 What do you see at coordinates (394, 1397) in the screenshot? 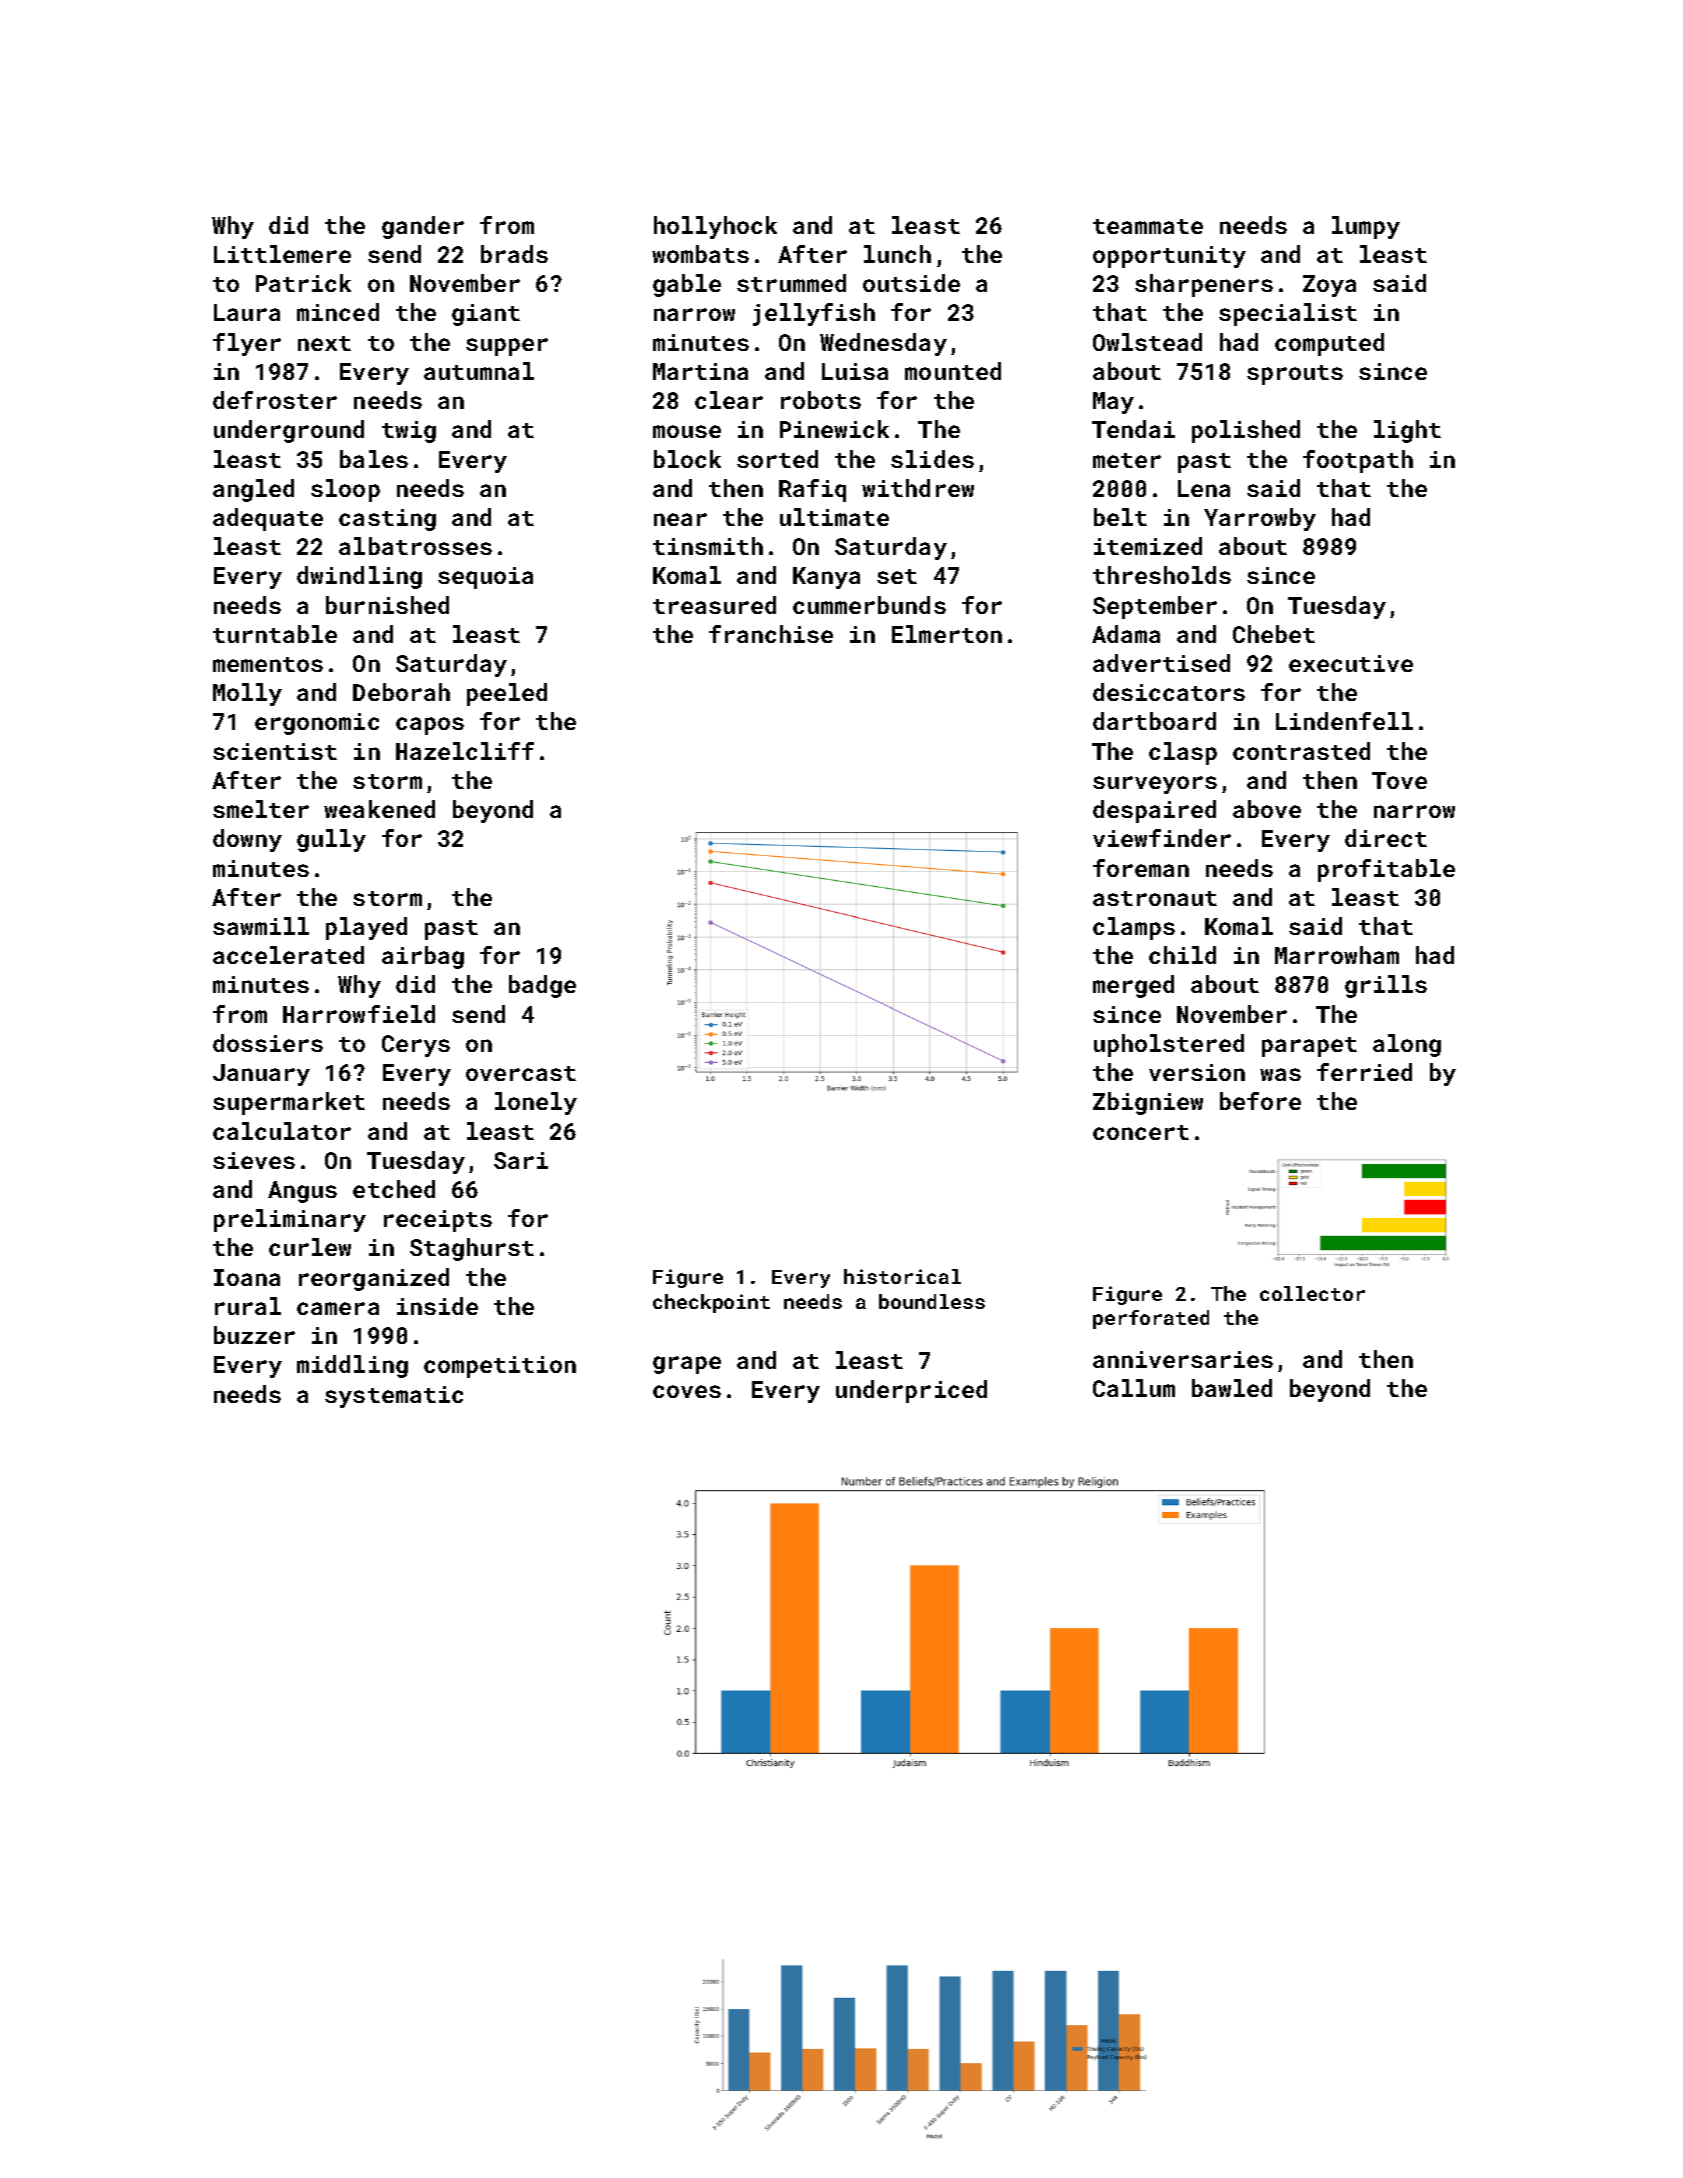
I see `systematic` at bounding box center [394, 1397].
